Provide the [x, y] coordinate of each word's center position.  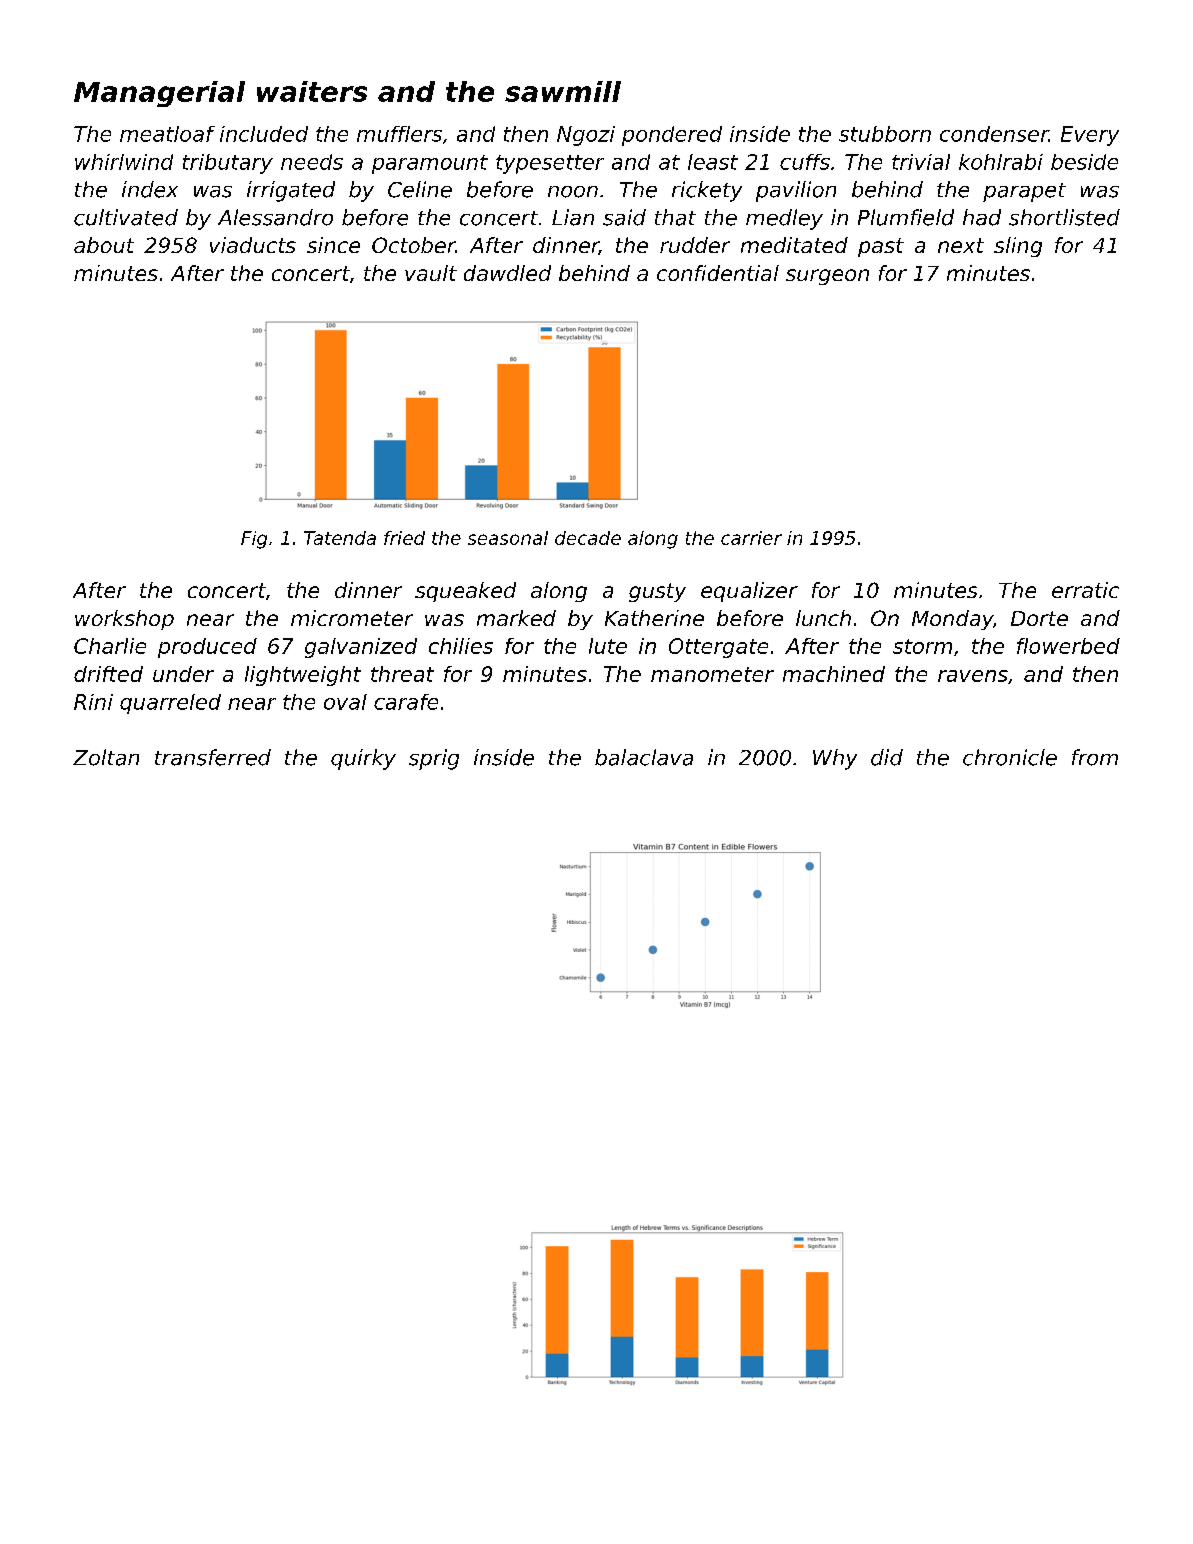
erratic [1085, 590]
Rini [93, 702]
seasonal [508, 538]
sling [1018, 247]
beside [1084, 162]
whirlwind [124, 162]
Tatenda [340, 538]
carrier [751, 538]
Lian [573, 217]
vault [431, 273]
